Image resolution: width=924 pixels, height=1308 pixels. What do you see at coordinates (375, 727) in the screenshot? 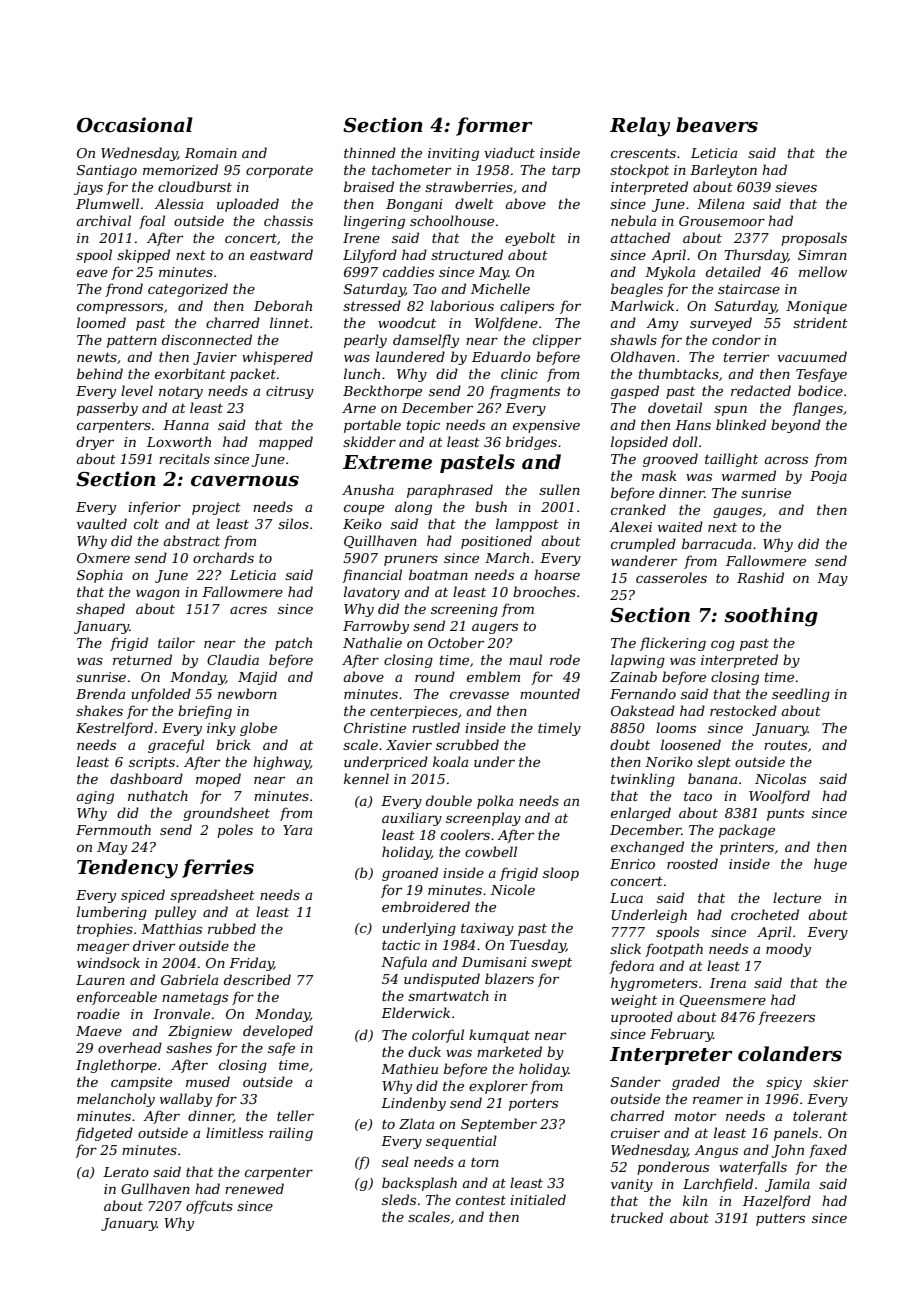
I see `Christine` at bounding box center [375, 727].
